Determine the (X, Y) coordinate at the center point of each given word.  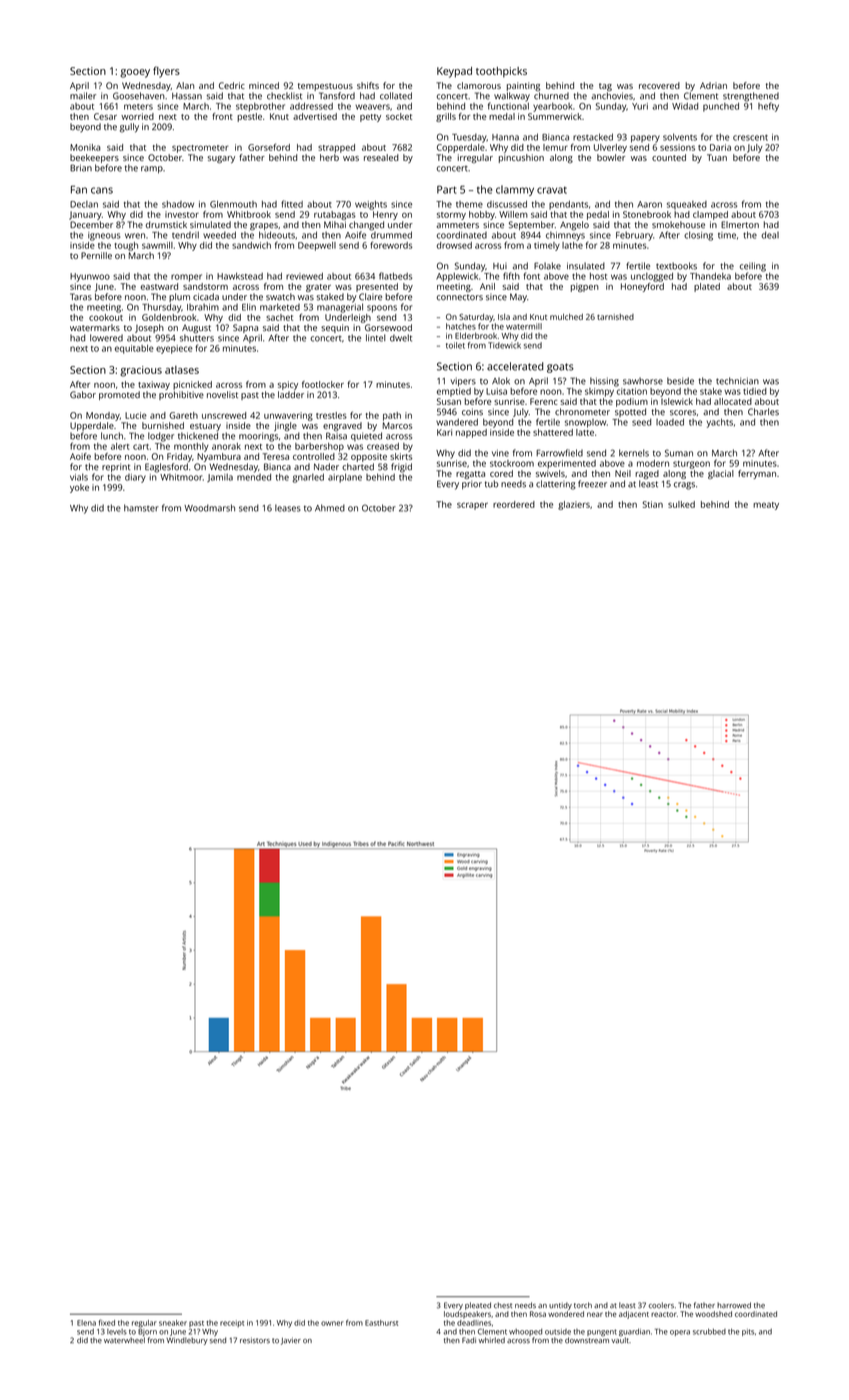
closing (698, 236)
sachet (279, 317)
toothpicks (501, 72)
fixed (107, 1322)
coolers (661, 1305)
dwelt (401, 338)
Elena (86, 1323)
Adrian (713, 85)
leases (288, 508)
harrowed (734, 1305)
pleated (478, 1306)
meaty (766, 506)
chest (503, 1305)
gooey (135, 73)
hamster (141, 508)
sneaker (173, 1323)
